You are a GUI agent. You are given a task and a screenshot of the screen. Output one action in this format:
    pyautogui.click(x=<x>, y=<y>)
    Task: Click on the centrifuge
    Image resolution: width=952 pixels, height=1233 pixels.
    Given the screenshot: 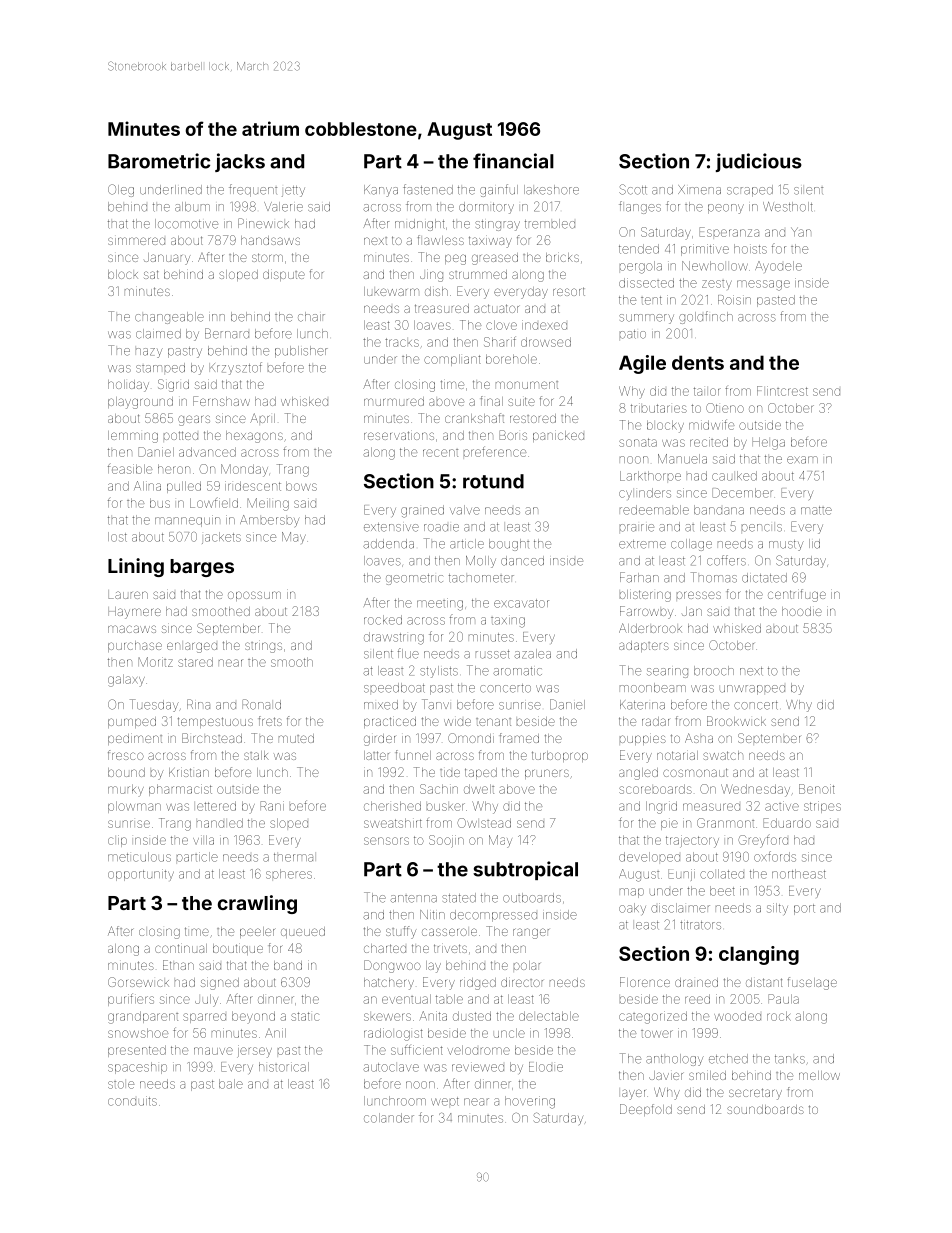 What is the action you would take?
    pyautogui.click(x=797, y=595)
